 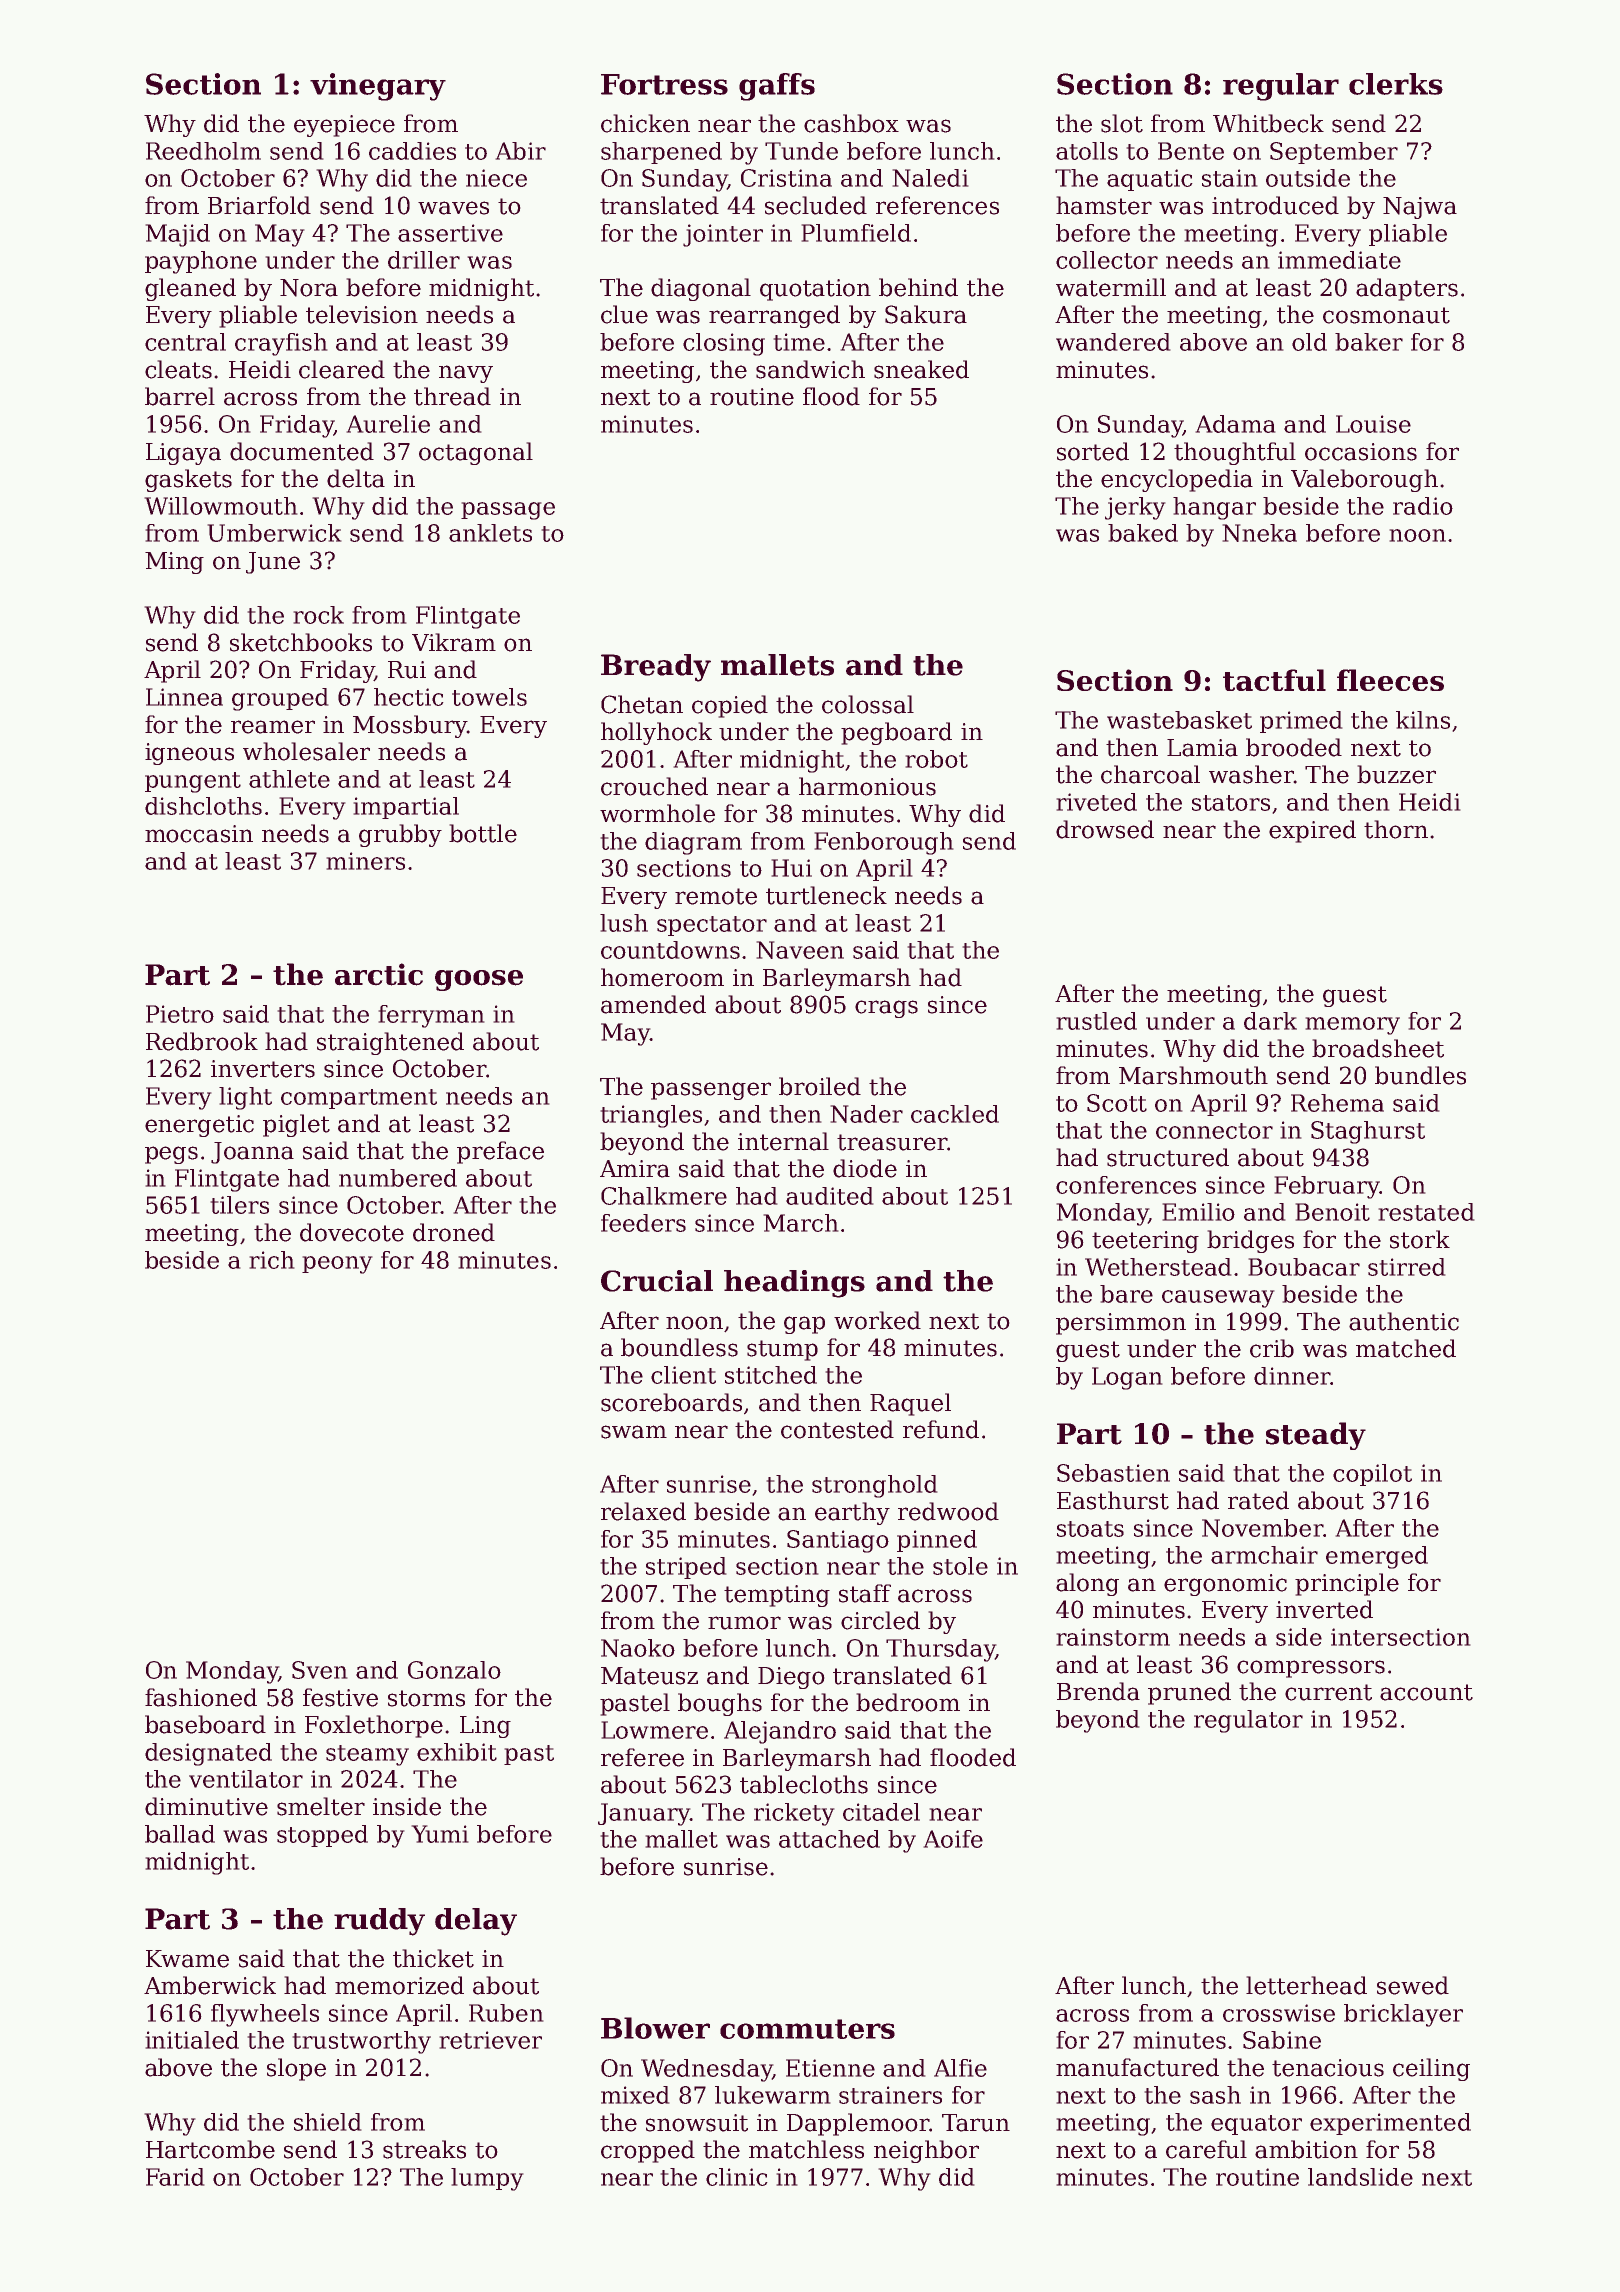 What do you see at coordinates (624, 314) in the page?
I see `clue` at bounding box center [624, 314].
